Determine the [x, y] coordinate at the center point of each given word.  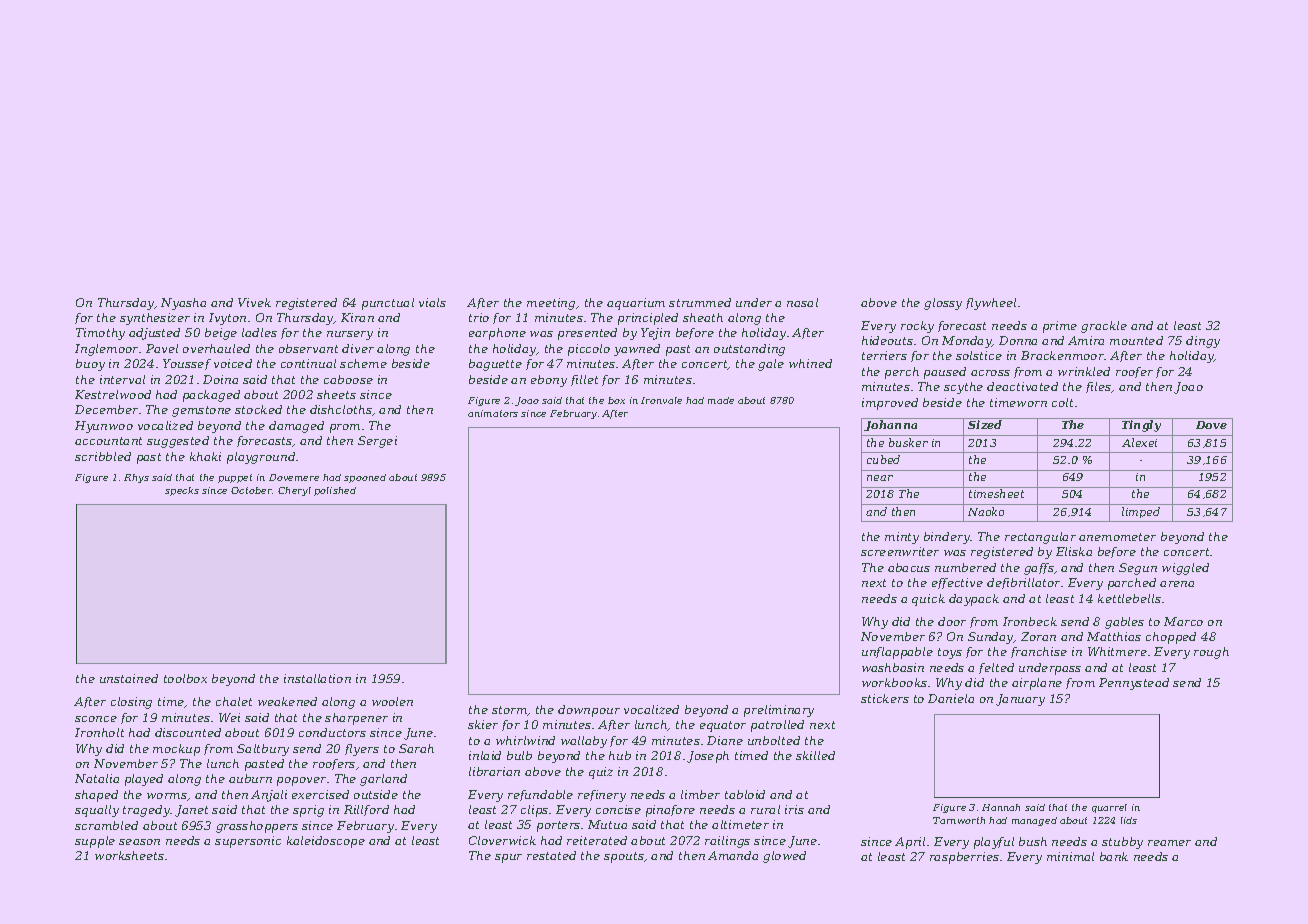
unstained [129, 678]
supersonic [248, 842]
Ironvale [661, 400]
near [880, 478]
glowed [784, 857]
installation [317, 678]
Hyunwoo [104, 427]
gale [771, 365]
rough [1211, 653]
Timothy [100, 334]
